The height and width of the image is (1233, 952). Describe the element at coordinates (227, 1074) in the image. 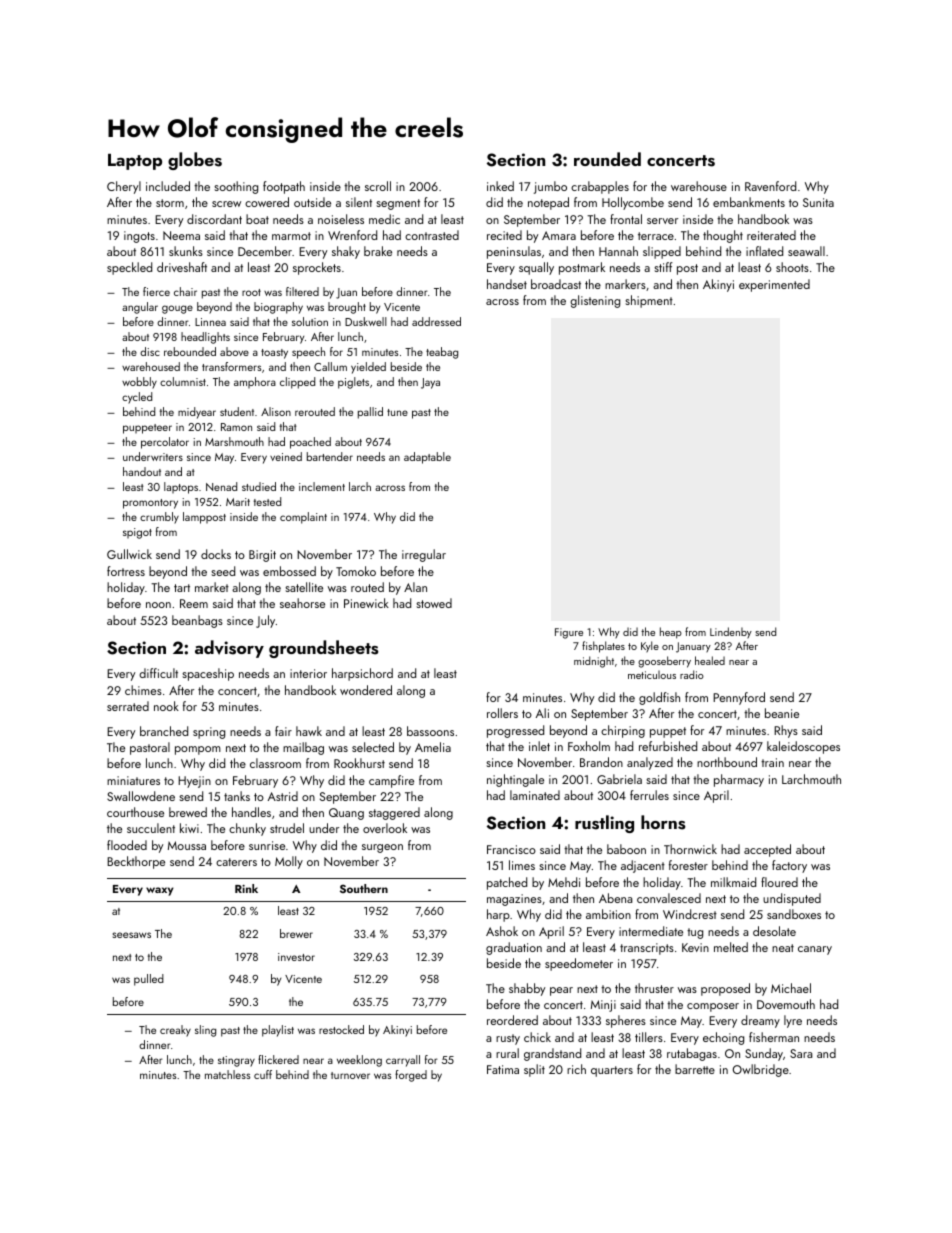

I see `matchless` at that location.
